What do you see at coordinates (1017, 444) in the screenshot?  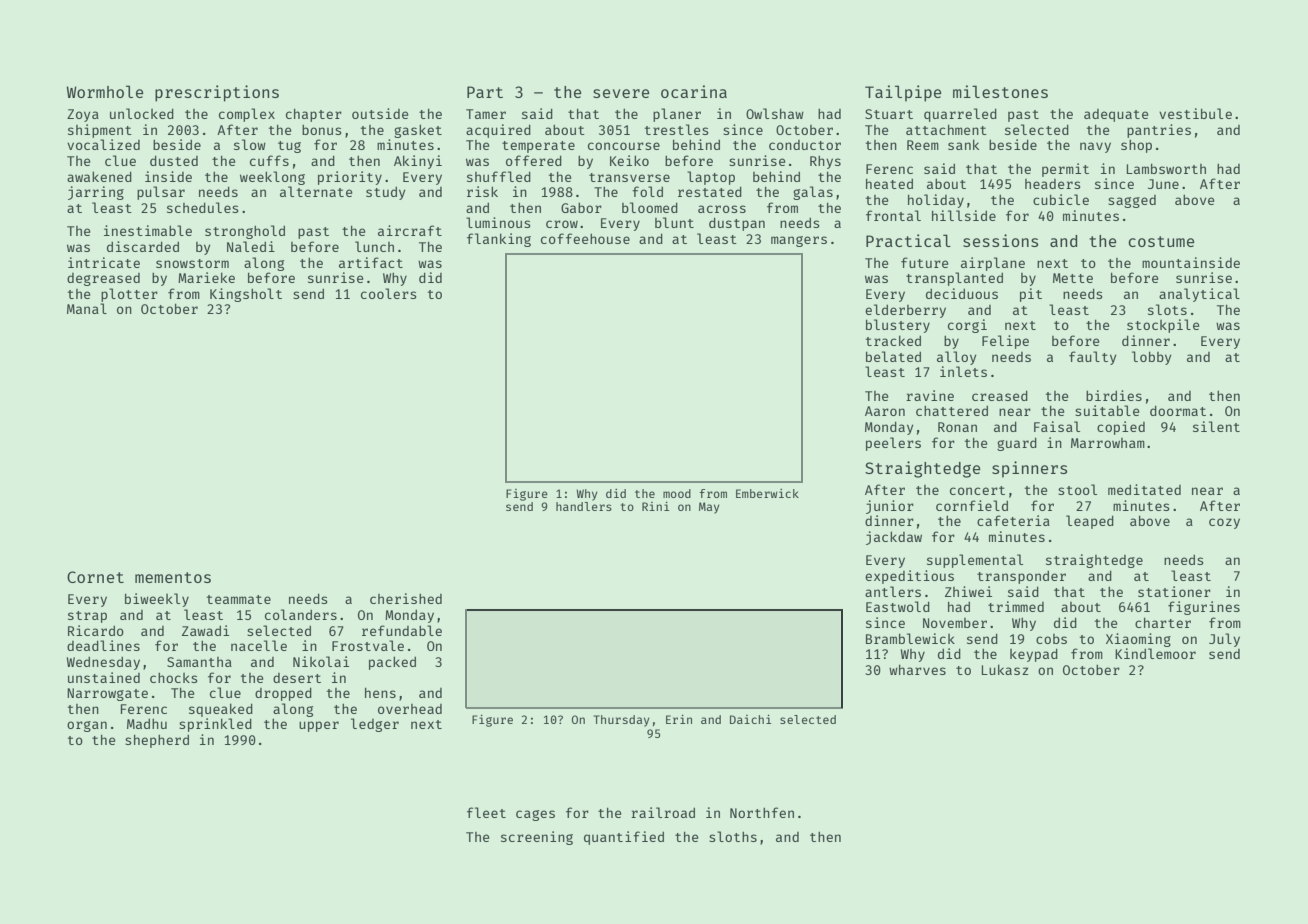 I see `guard` at bounding box center [1017, 444].
